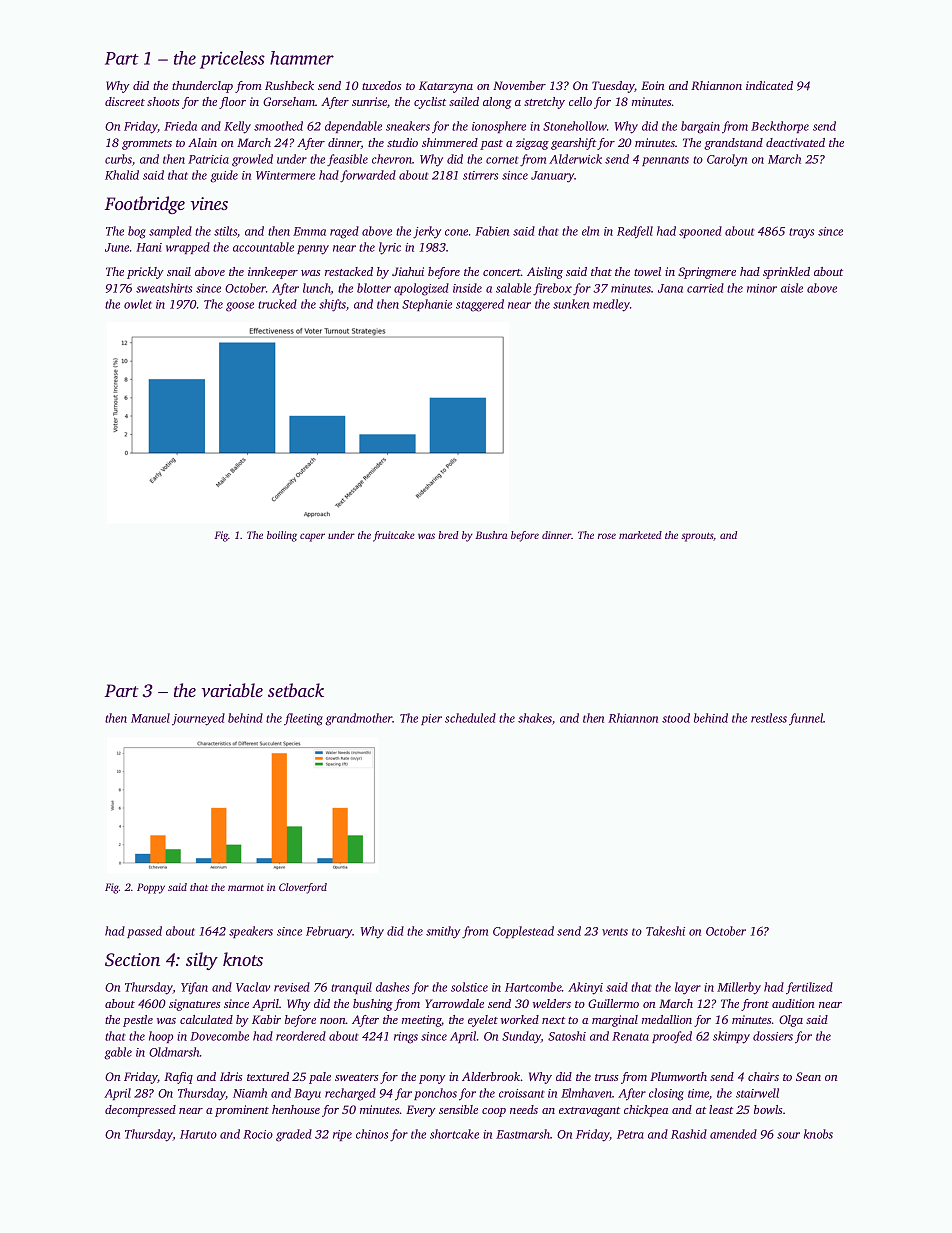 This screenshot has height=1233, width=952. What do you see at coordinates (801, 233) in the screenshot?
I see `trays` at bounding box center [801, 233].
